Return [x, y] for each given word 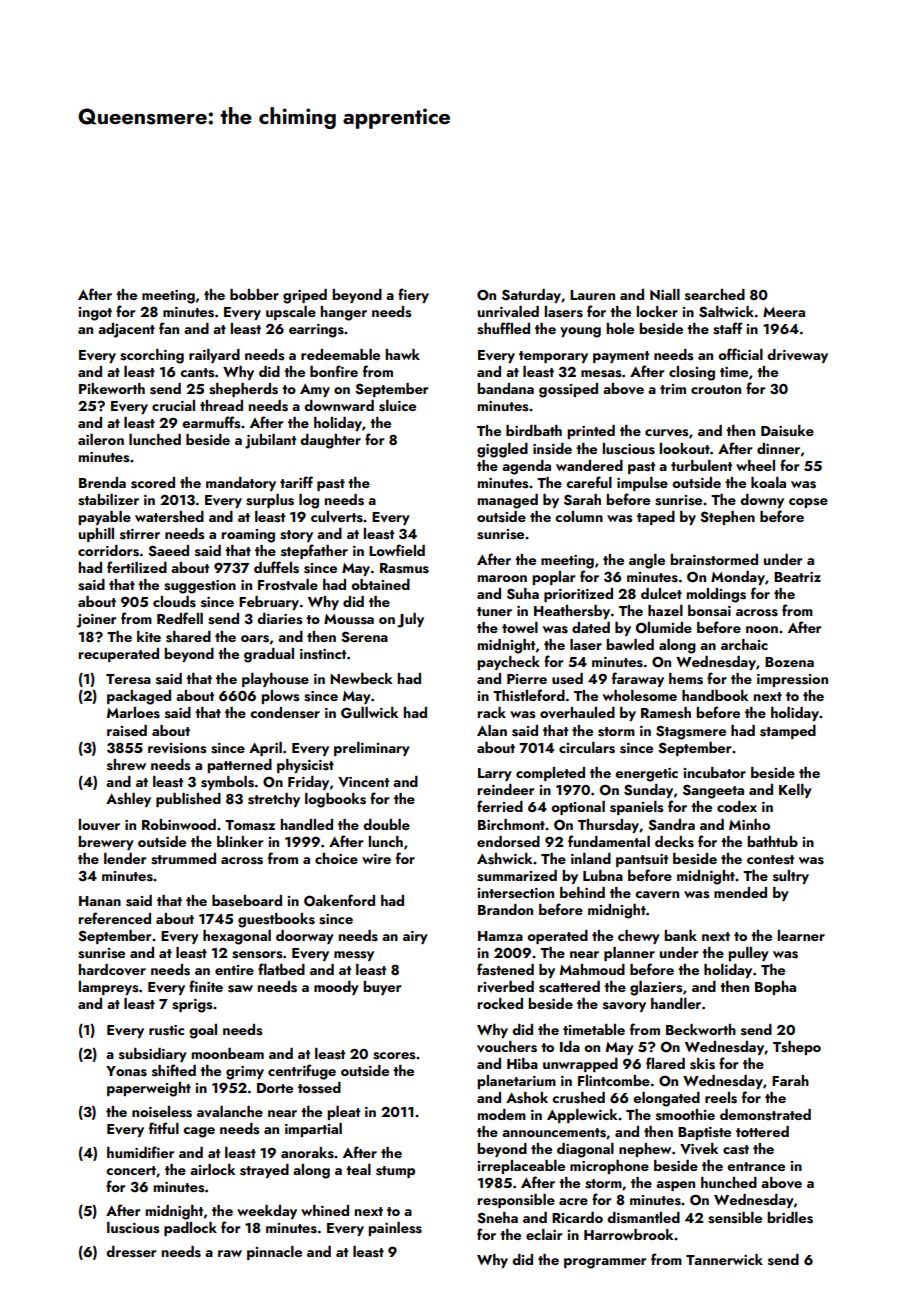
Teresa [128, 679]
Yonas [126, 1071]
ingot [95, 314]
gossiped [568, 390]
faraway [638, 679]
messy [354, 956]
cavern [657, 895]
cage [199, 1132]
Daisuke [787, 431]
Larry [495, 774]
